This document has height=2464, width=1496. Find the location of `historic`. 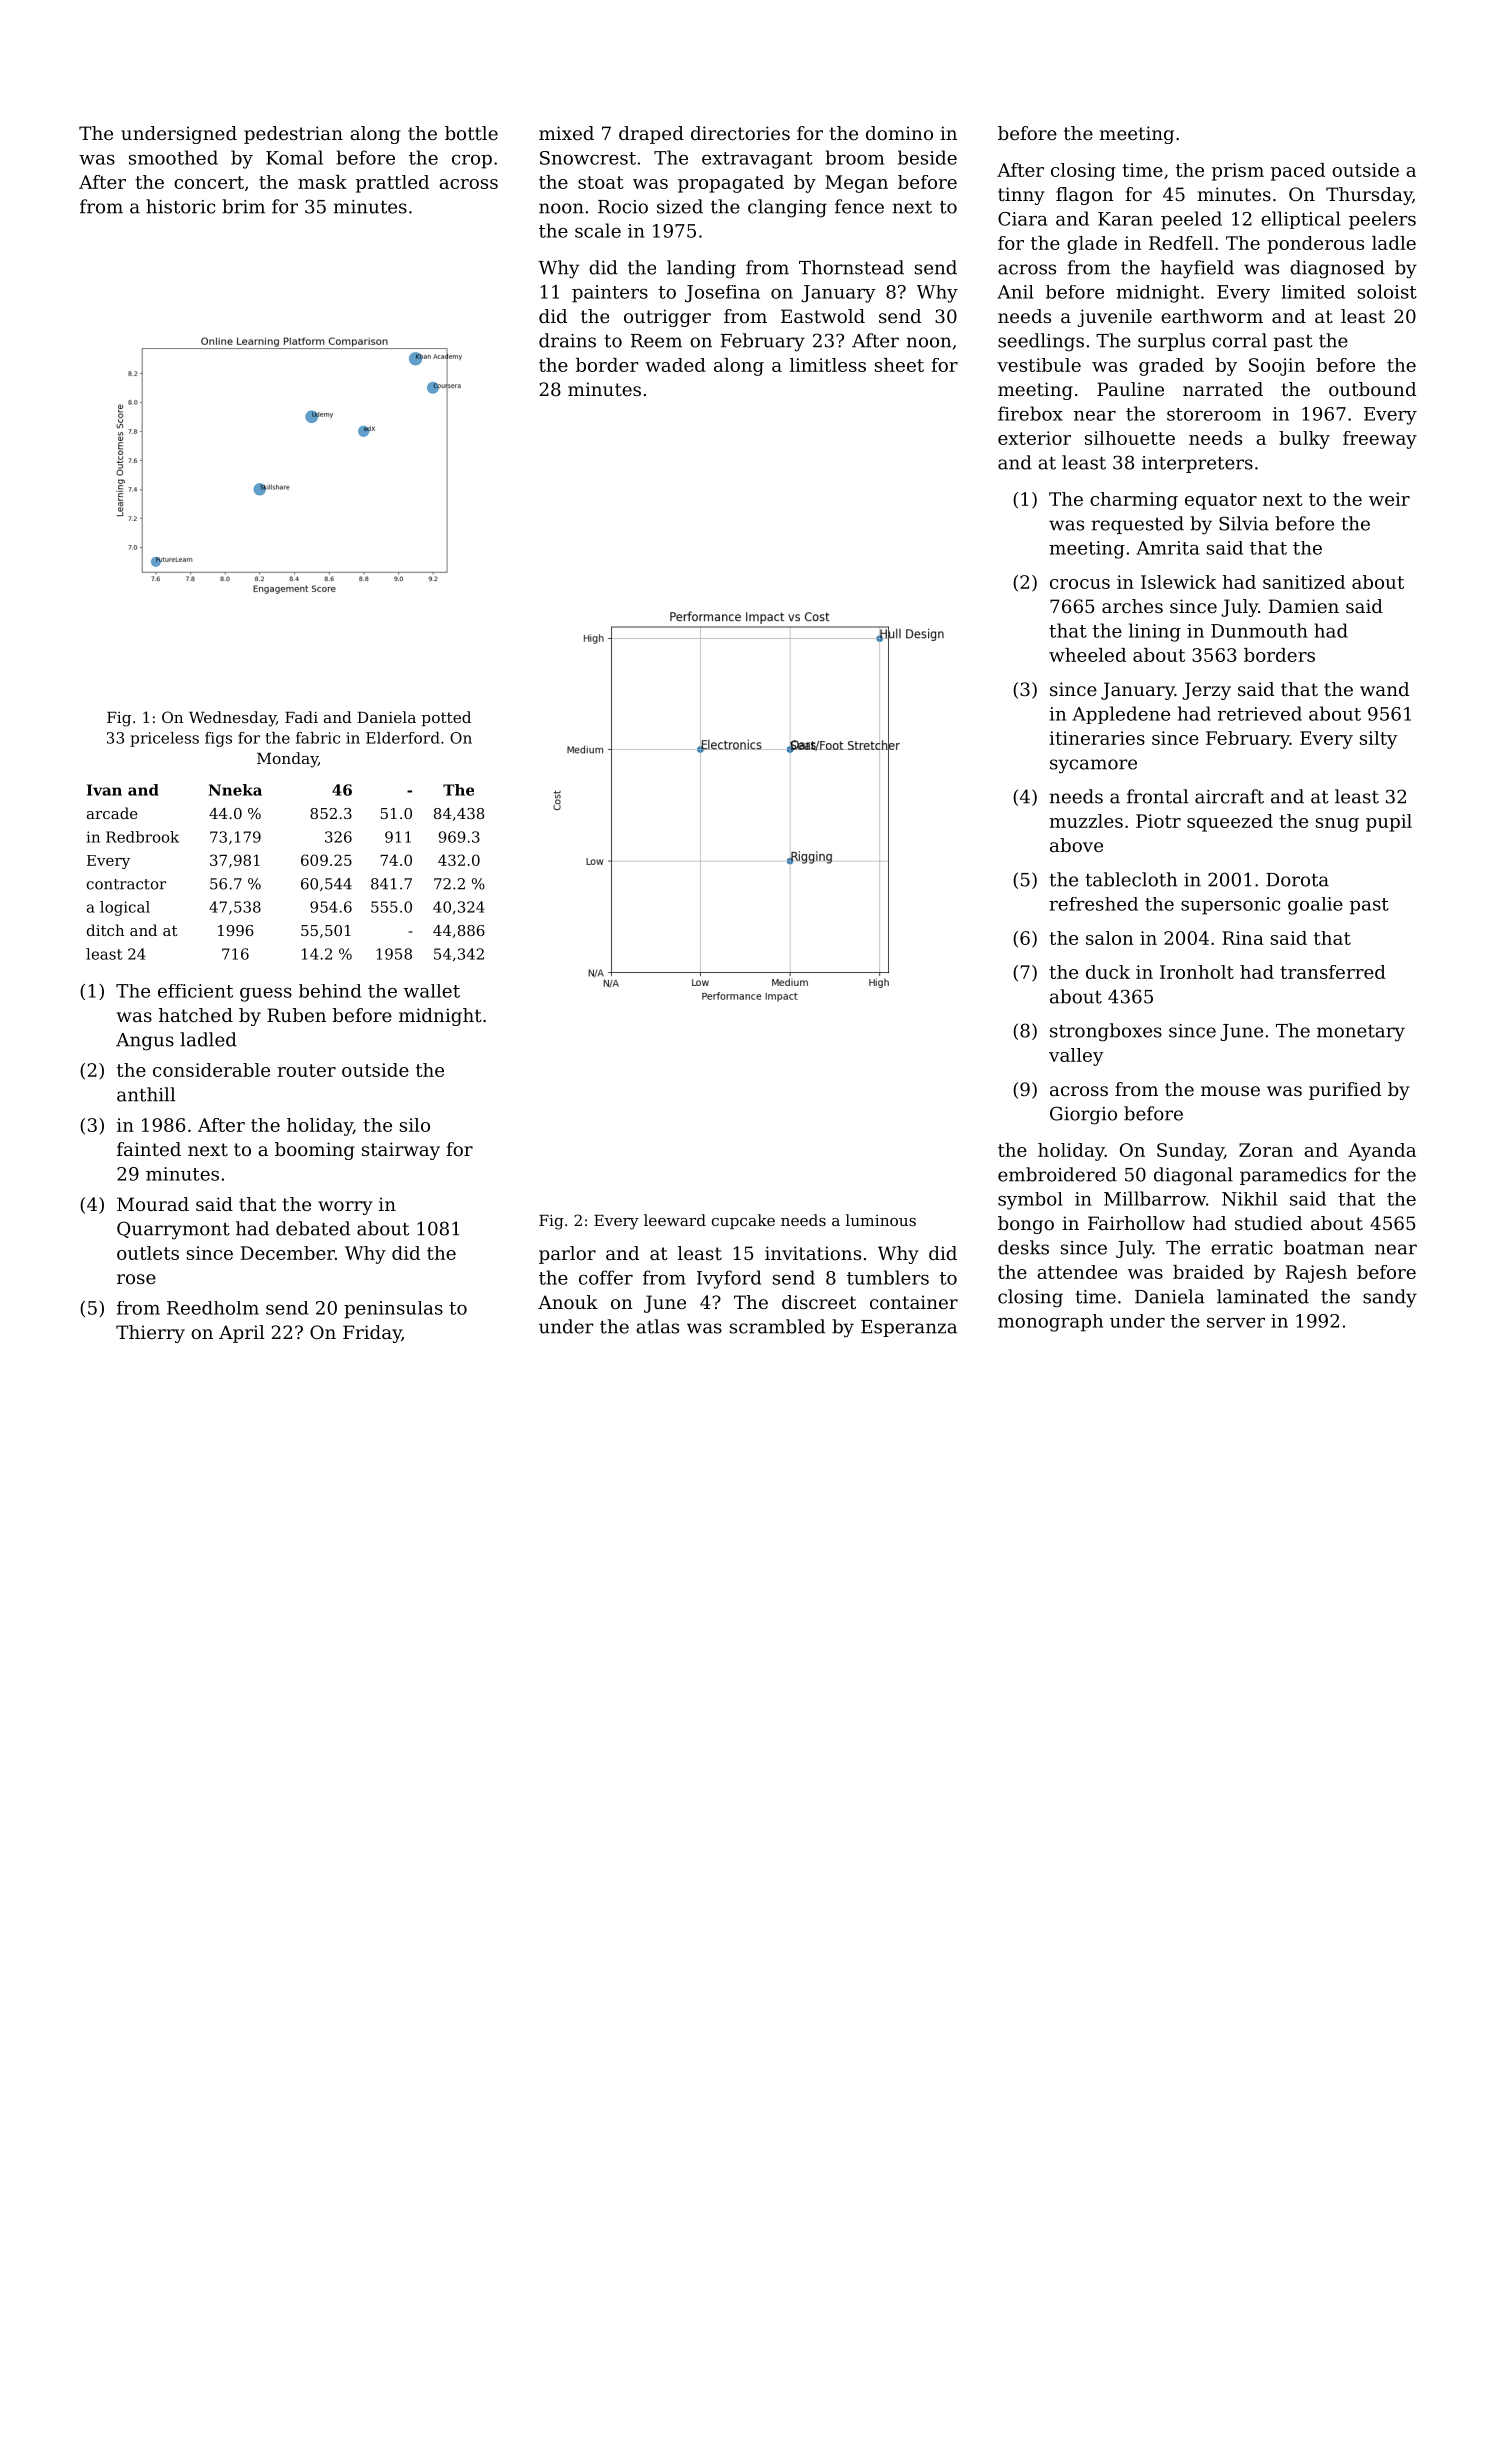

historic is located at coordinates (180, 206).
